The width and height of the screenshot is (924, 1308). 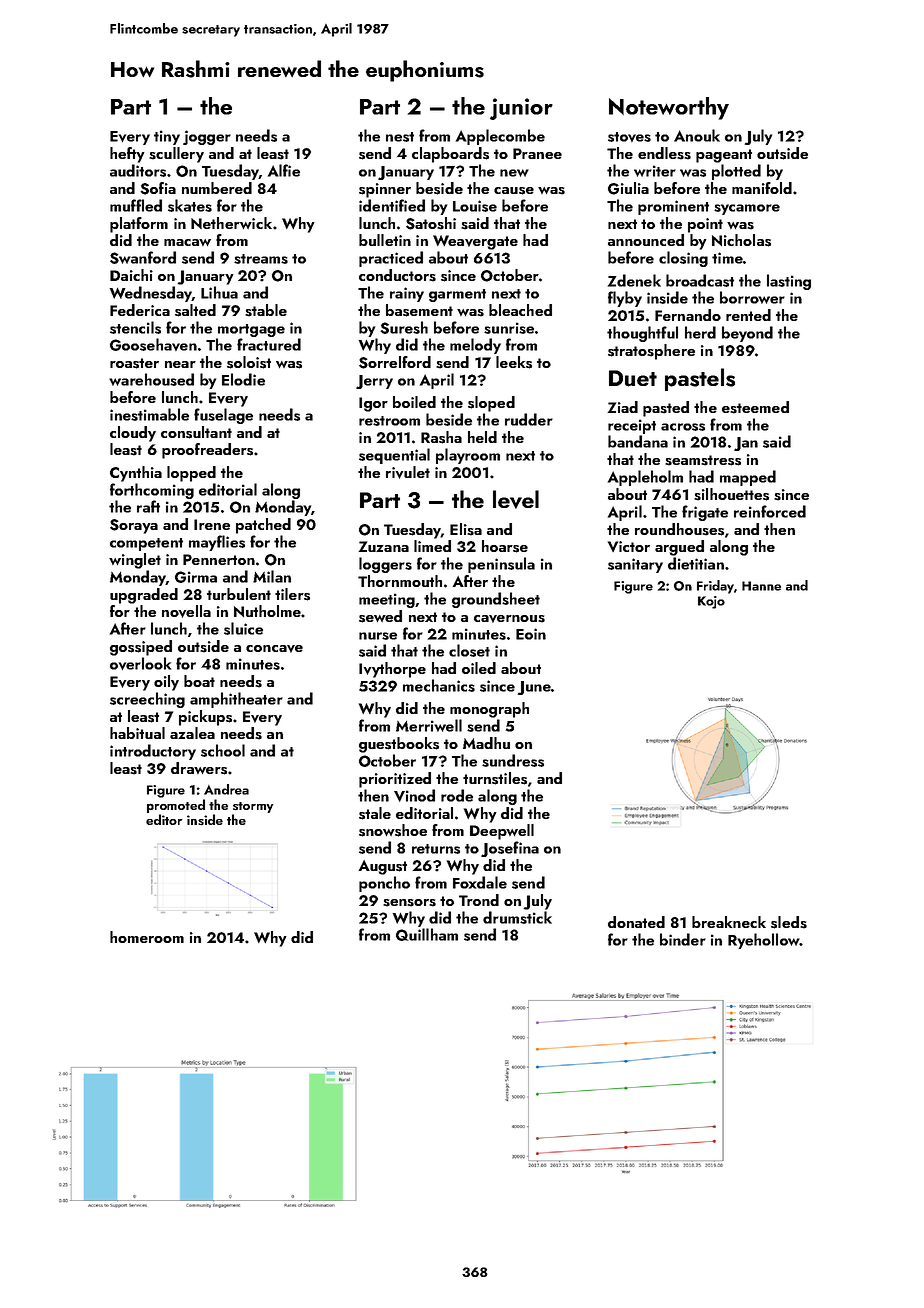 What do you see at coordinates (510, 849) in the screenshot?
I see `Josefina` at bounding box center [510, 849].
